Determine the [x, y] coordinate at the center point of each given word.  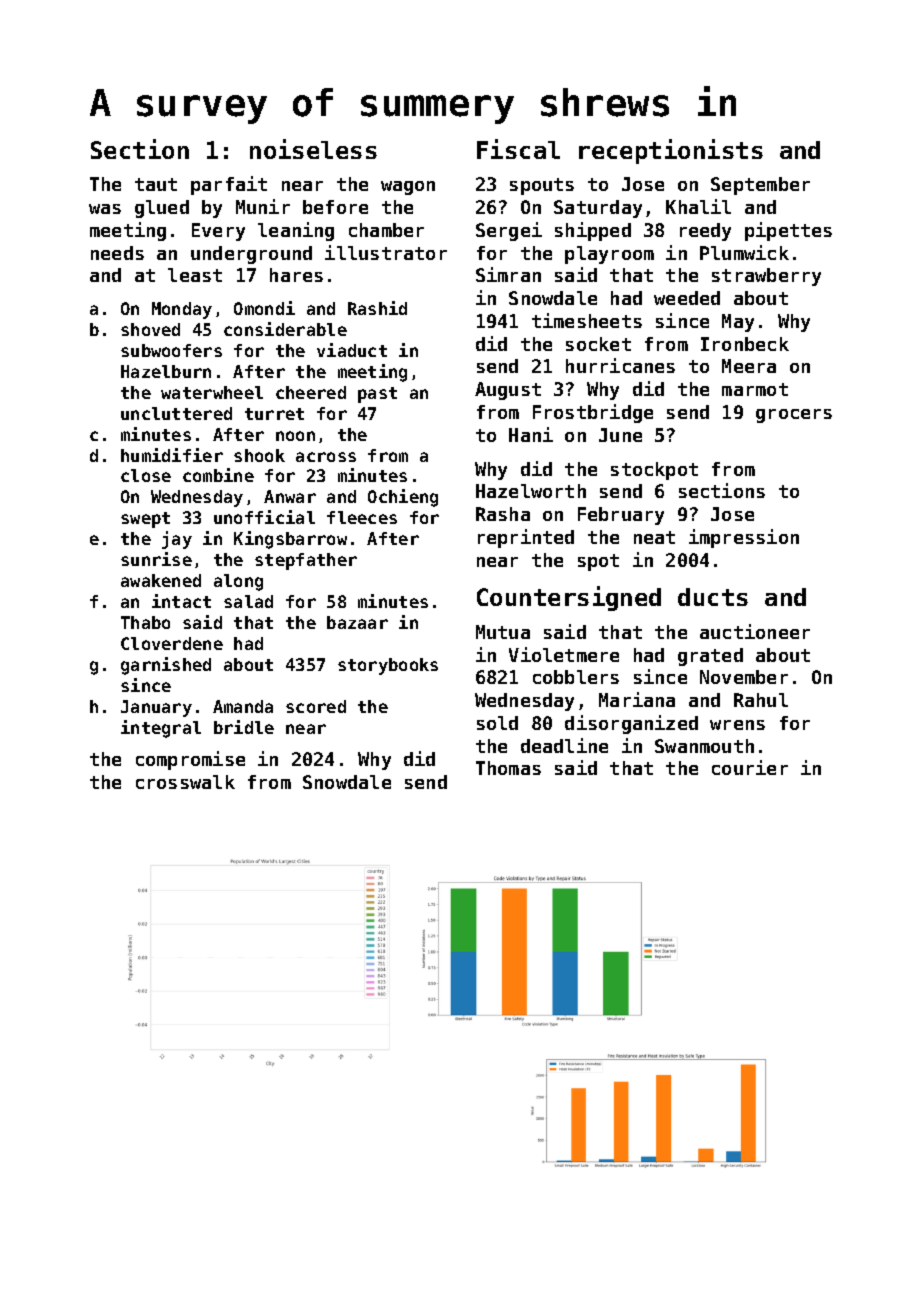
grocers [794, 416]
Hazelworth [531, 491]
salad [248, 601]
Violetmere [564, 654]
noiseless [313, 149]
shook [259, 455]
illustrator [386, 252]
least [195, 275]
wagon [408, 188]
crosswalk [185, 782]
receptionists [671, 151]
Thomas [508, 768]
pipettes [788, 231]
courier [750, 767]
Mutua [503, 632]
